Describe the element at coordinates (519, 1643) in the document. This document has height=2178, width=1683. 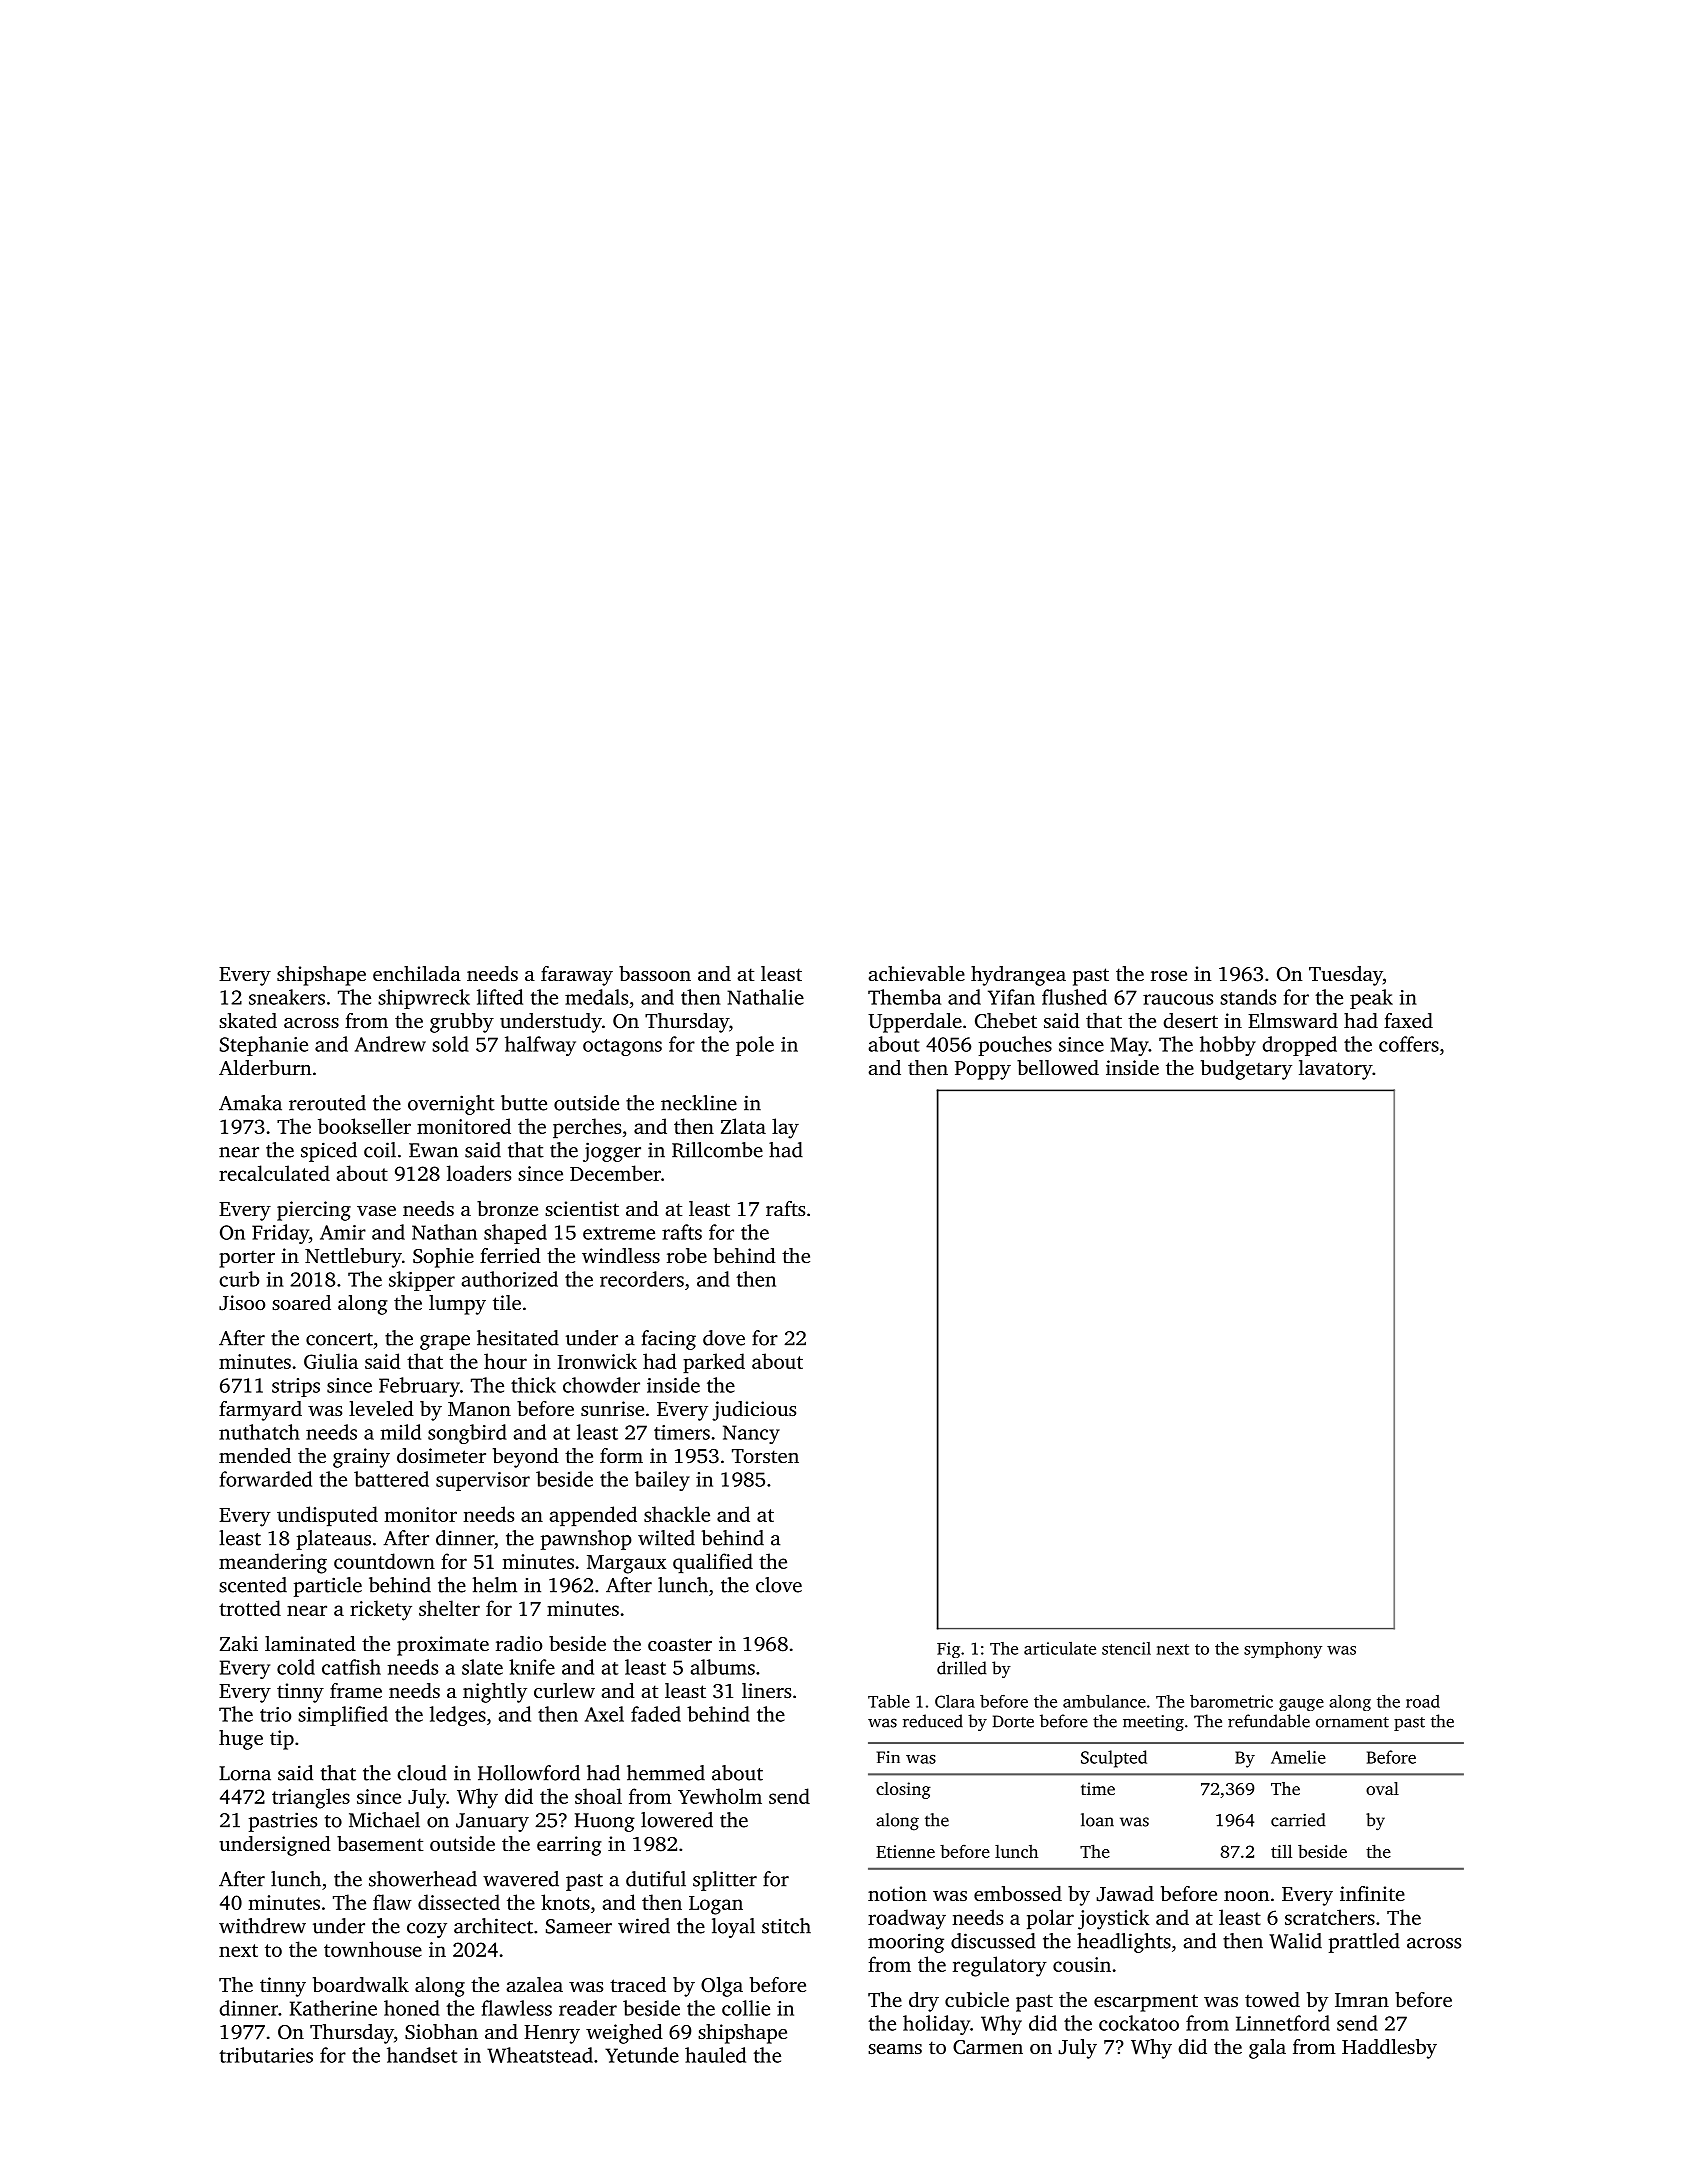
I see `radio` at that location.
